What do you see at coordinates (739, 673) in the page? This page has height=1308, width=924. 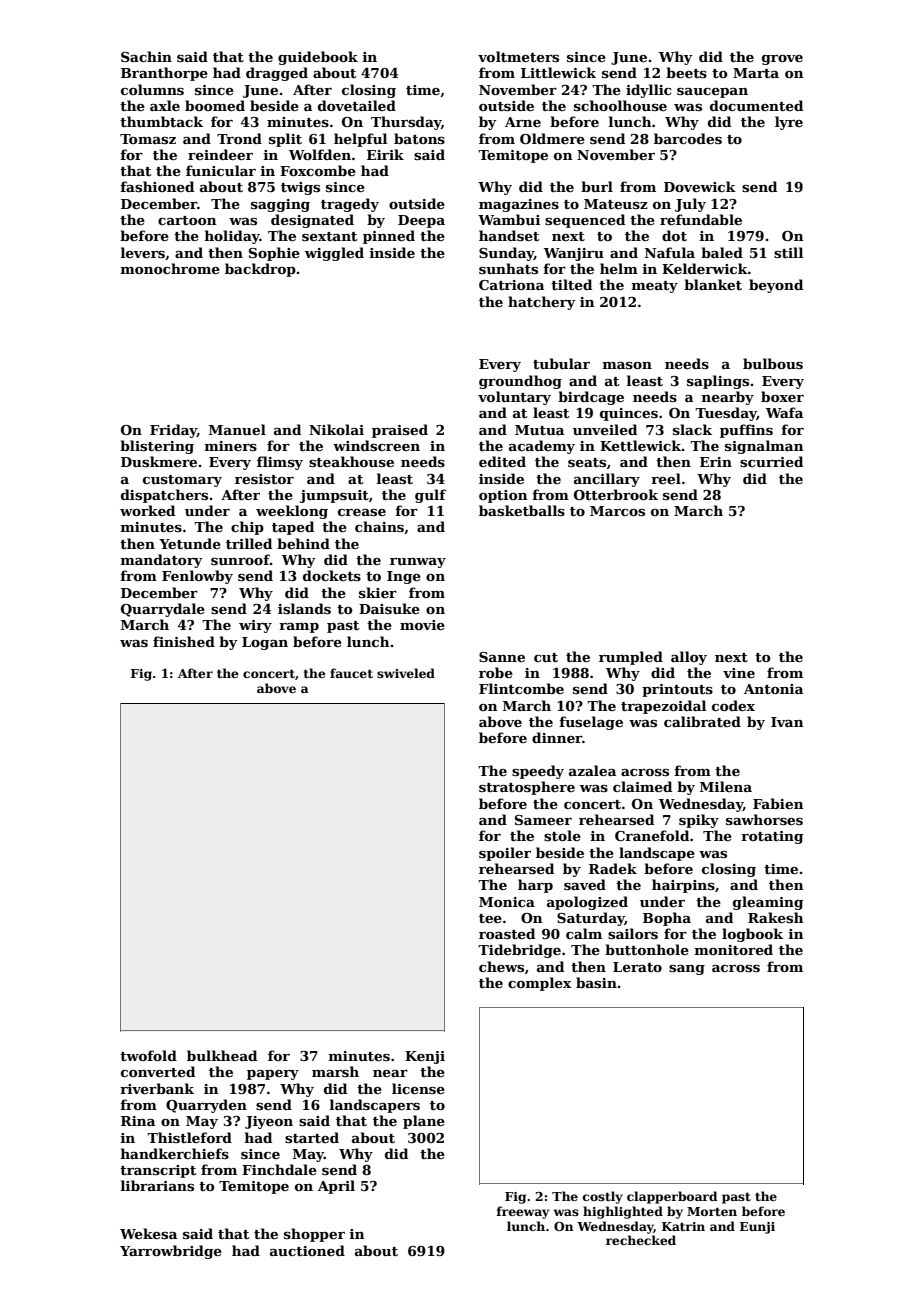 I see `vine` at bounding box center [739, 673].
